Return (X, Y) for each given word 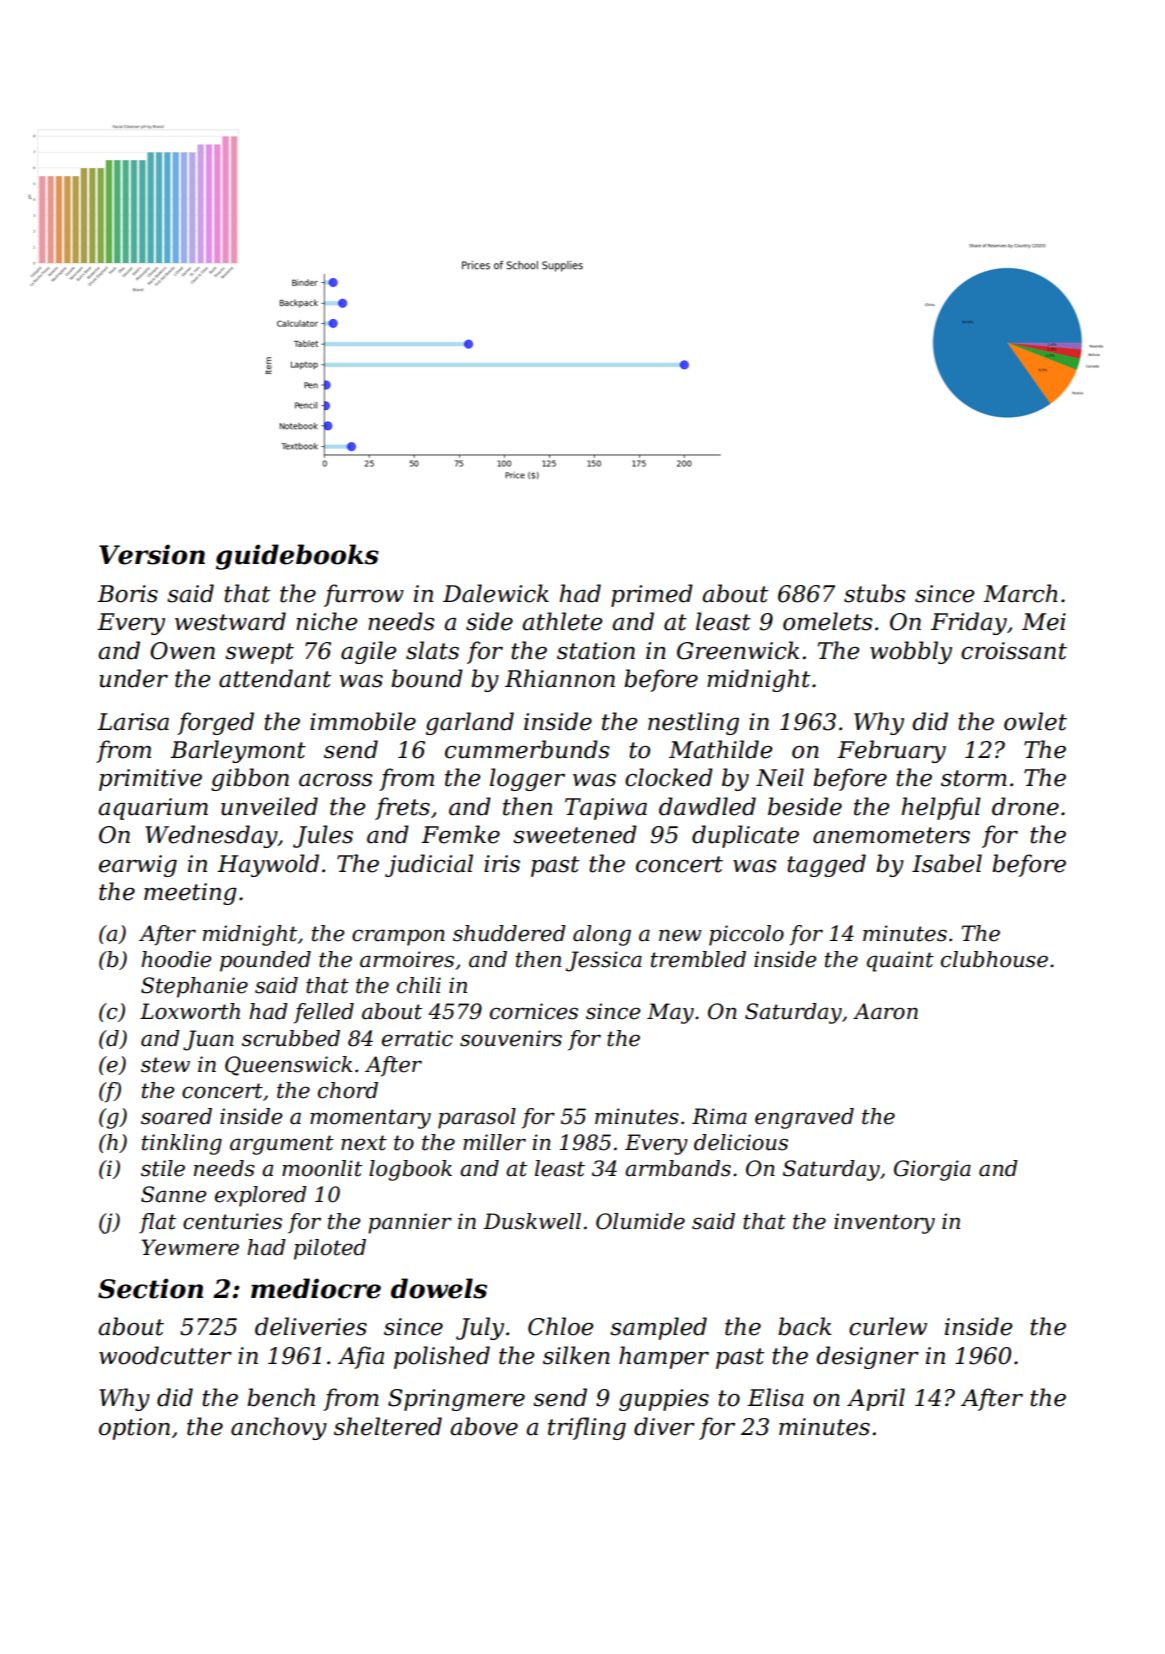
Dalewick (496, 593)
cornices (534, 1011)
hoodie (176, 959)
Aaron (885, 1011)
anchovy (279, 1428)
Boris (127, 594)
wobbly (911, 652)
